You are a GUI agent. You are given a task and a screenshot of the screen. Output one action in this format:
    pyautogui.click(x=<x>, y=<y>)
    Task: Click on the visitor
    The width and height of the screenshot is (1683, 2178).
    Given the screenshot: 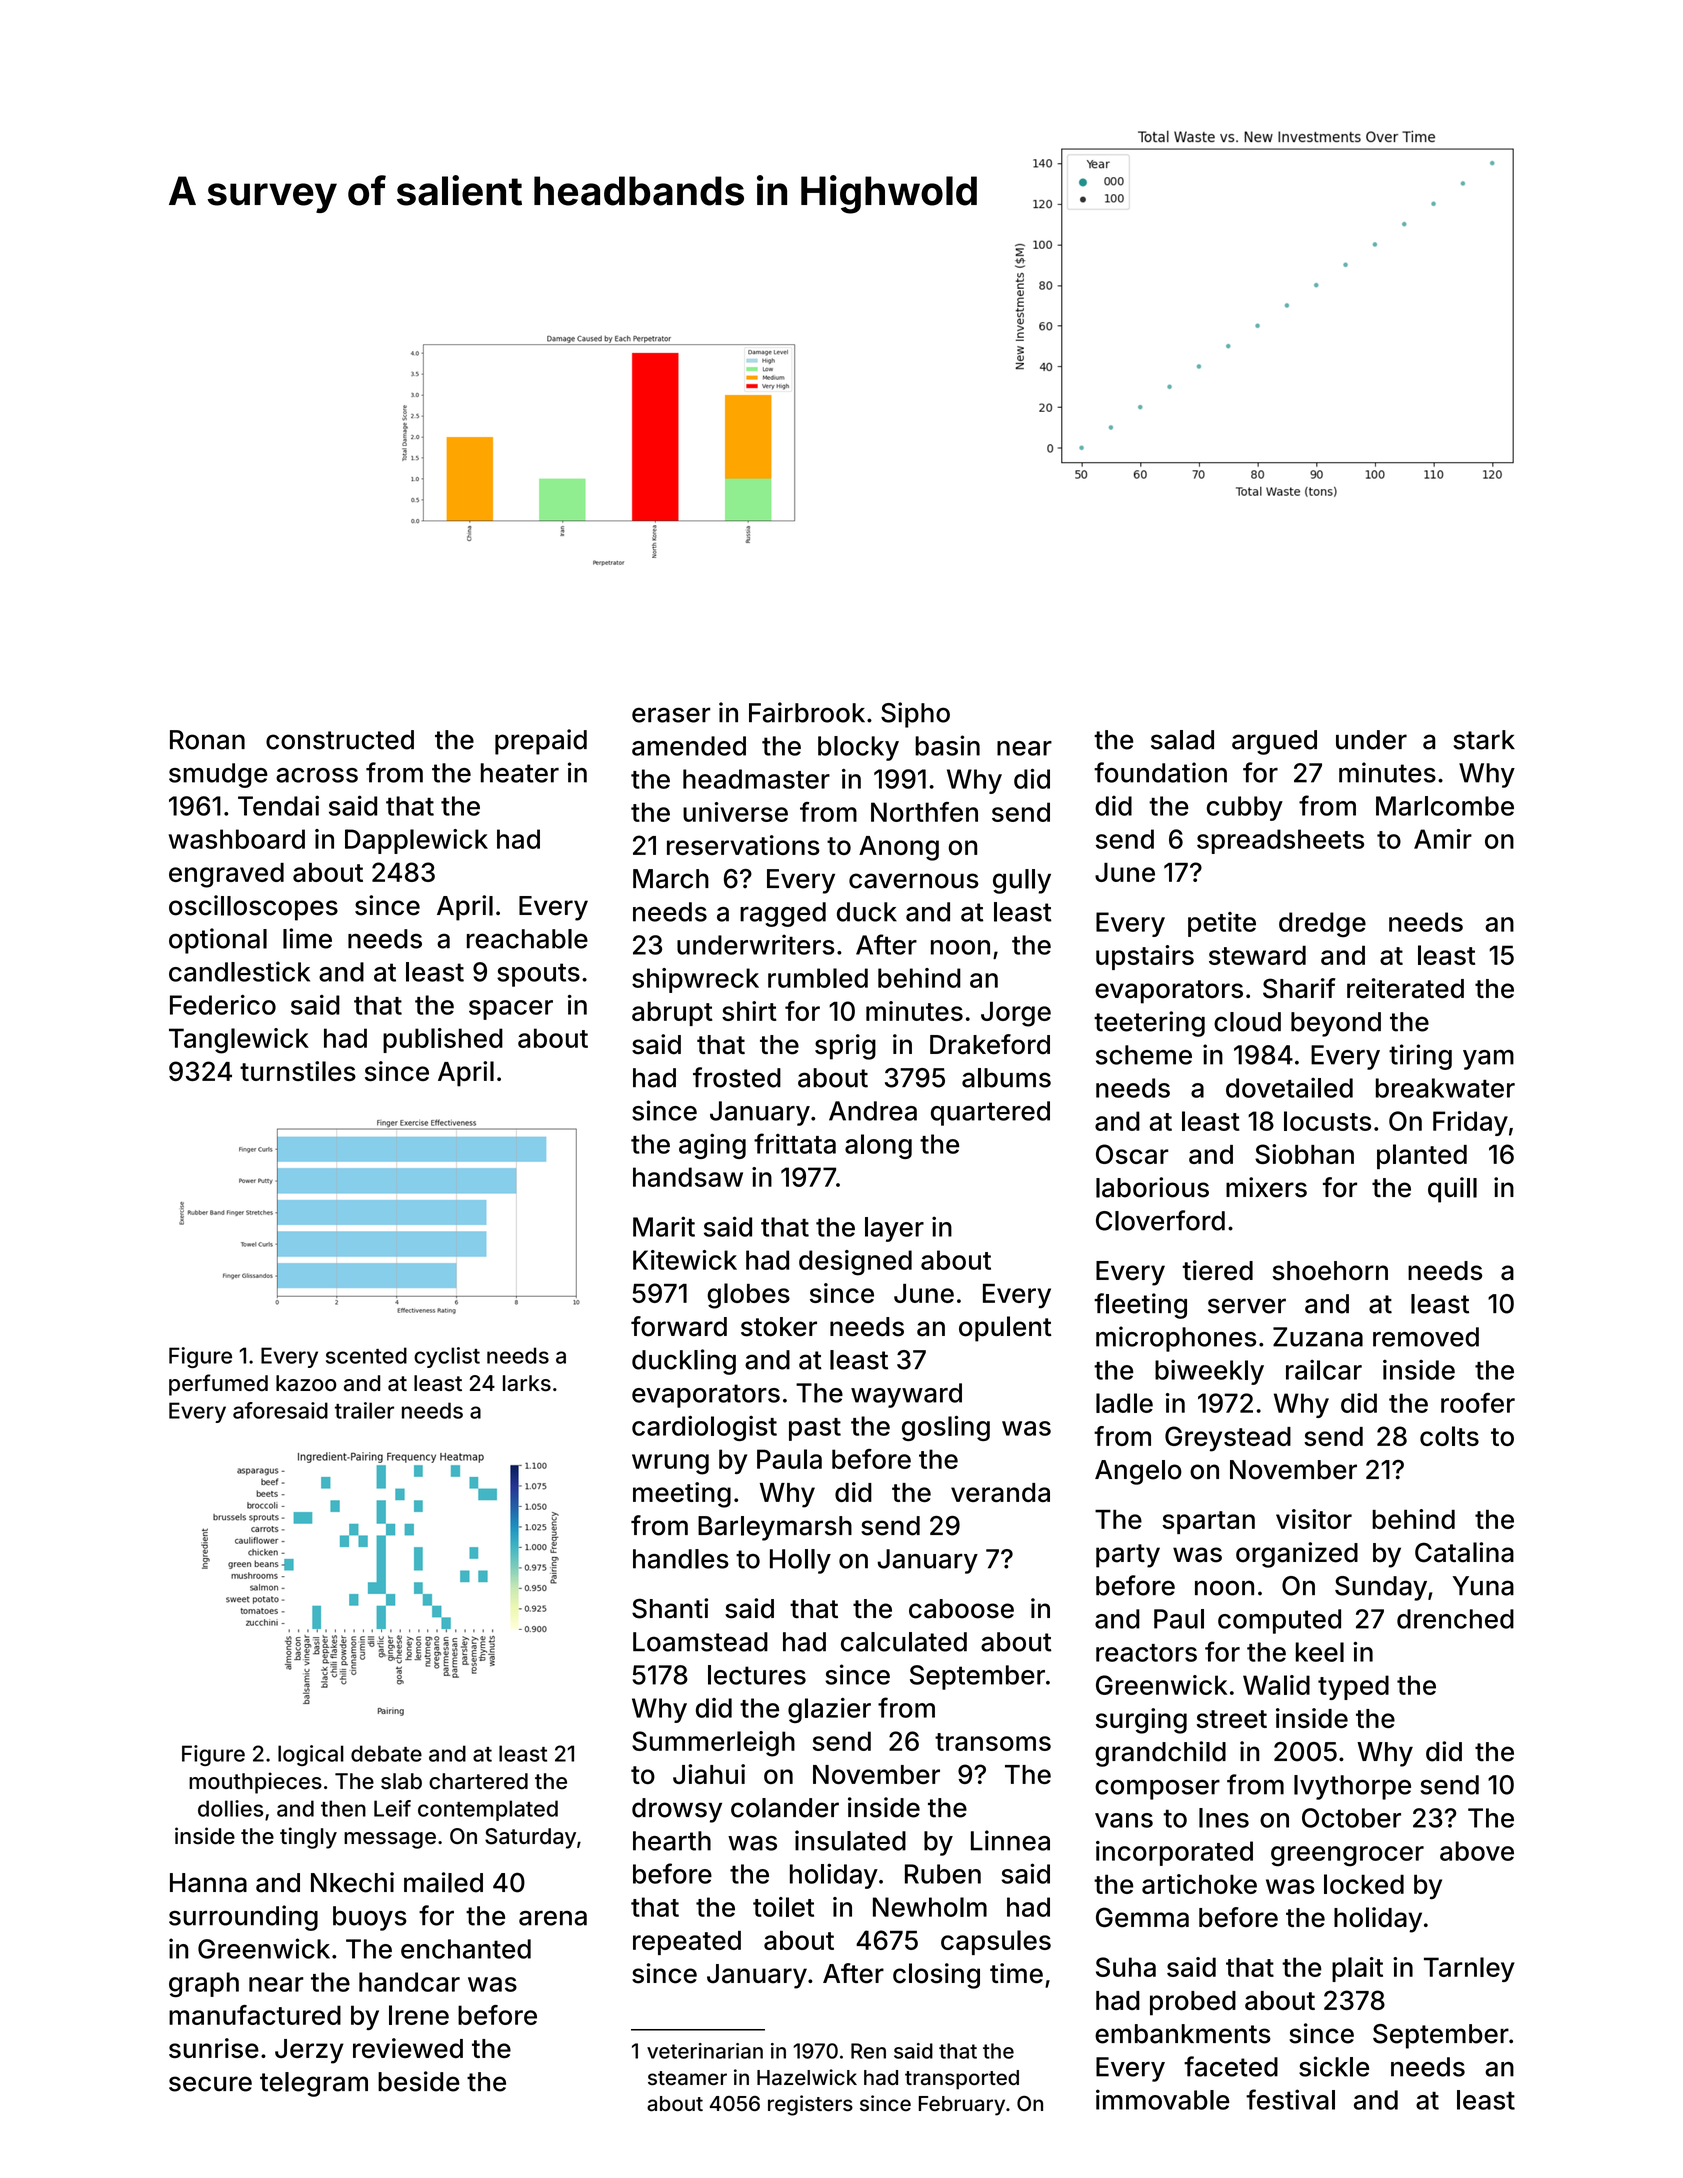 What is the action you would take?
    pyautogui.click(x=1314, y=1519)
